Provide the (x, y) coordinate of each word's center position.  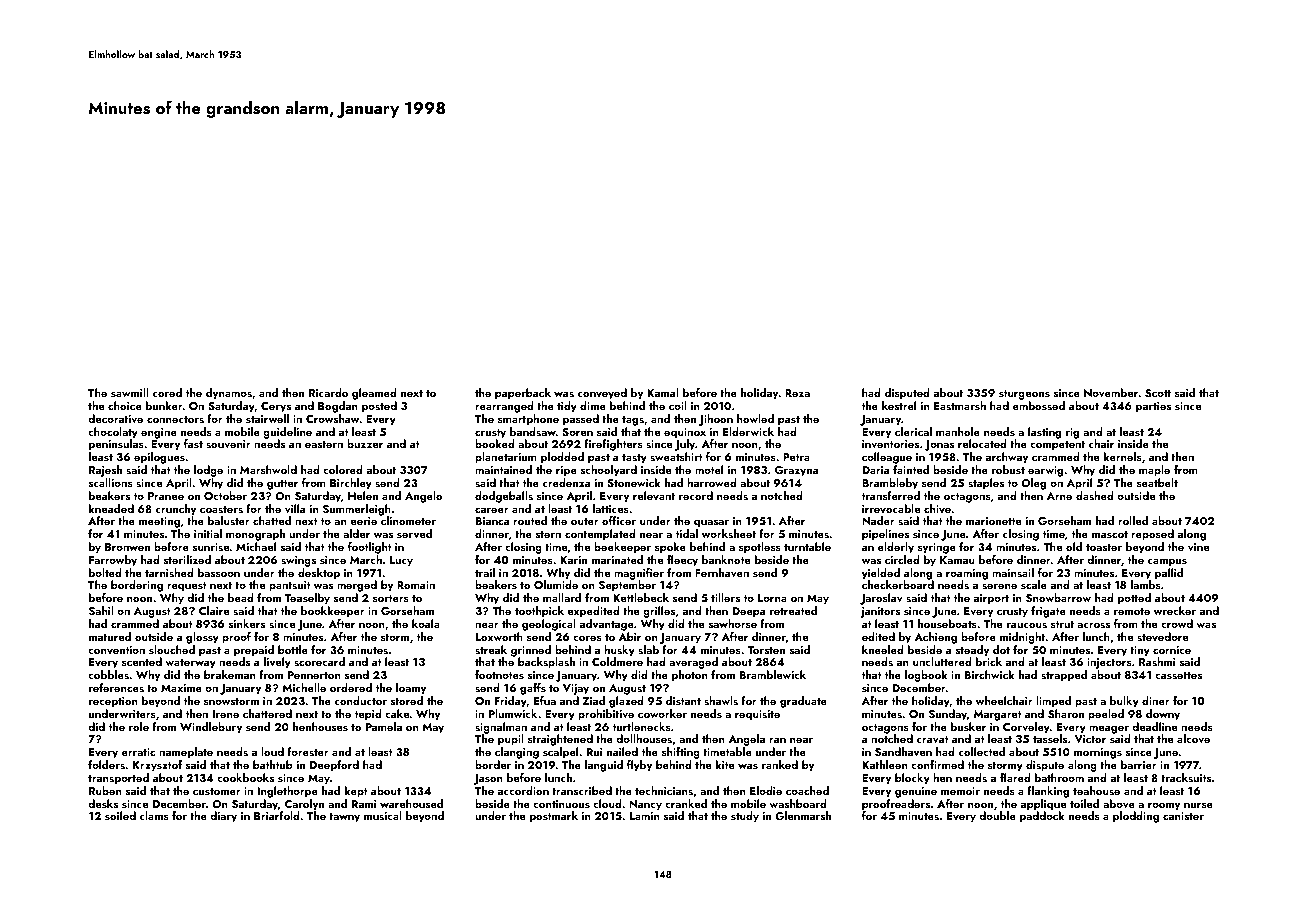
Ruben (105, 790)
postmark (554, 817)
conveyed (602, 394)
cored (167, 392)
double (997, 815)
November (1111, 392)
